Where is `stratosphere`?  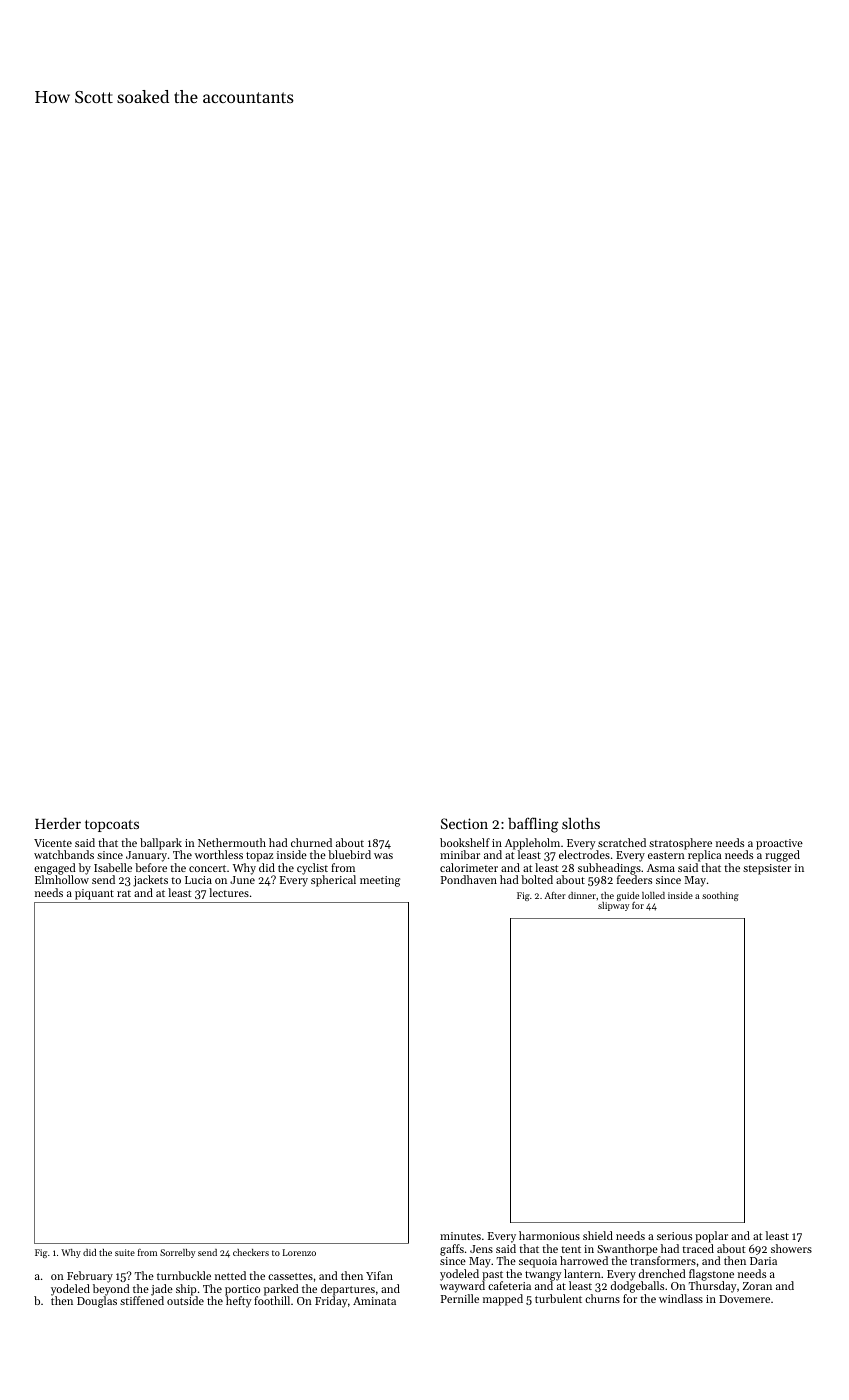
stratosphere is located at coordinates (680, 844).
